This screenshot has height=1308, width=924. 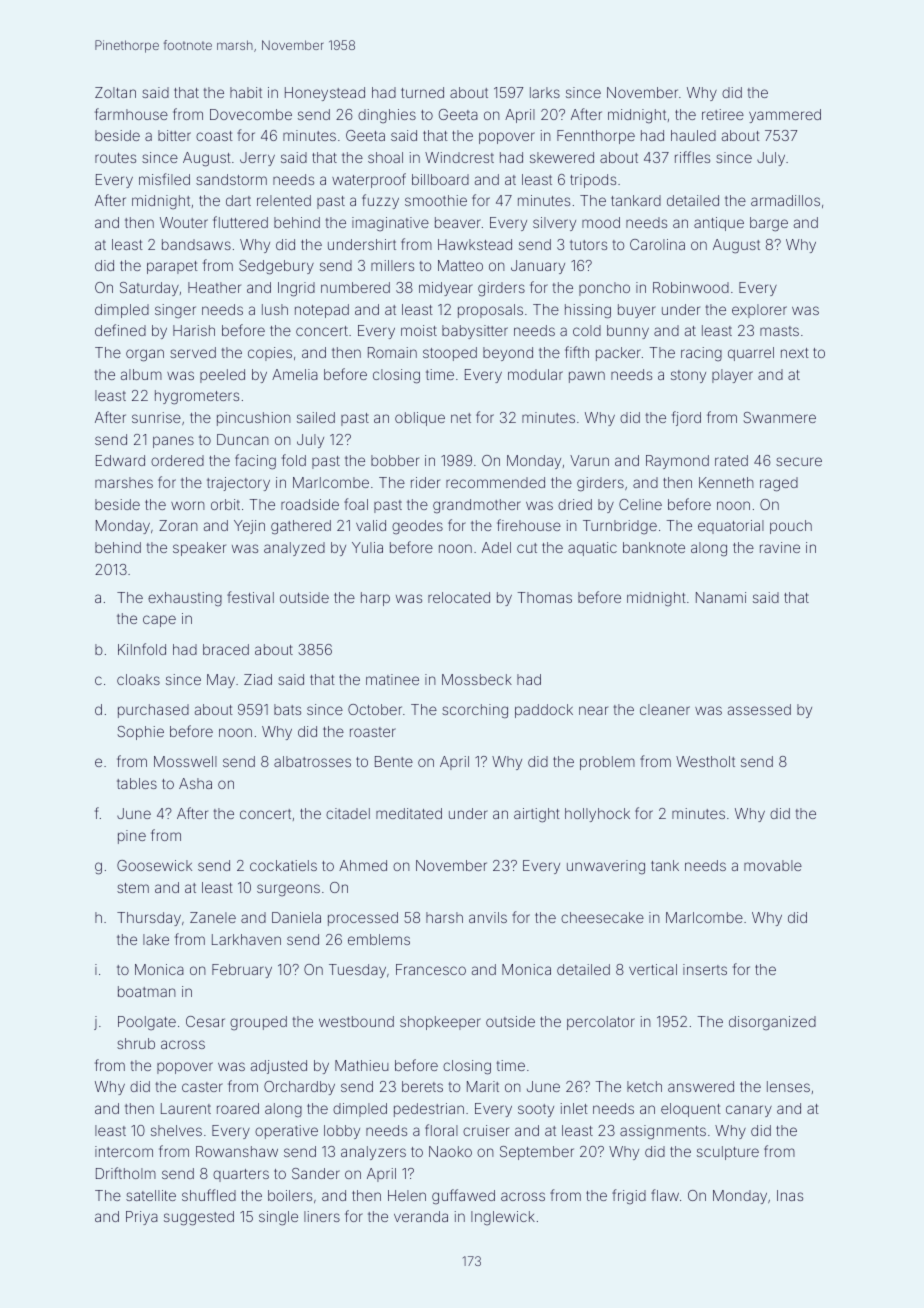 What do you see at coordinates (596, 137) in the screenshot?
I see `Fennthorpe` at bounding box center [596, 137].
